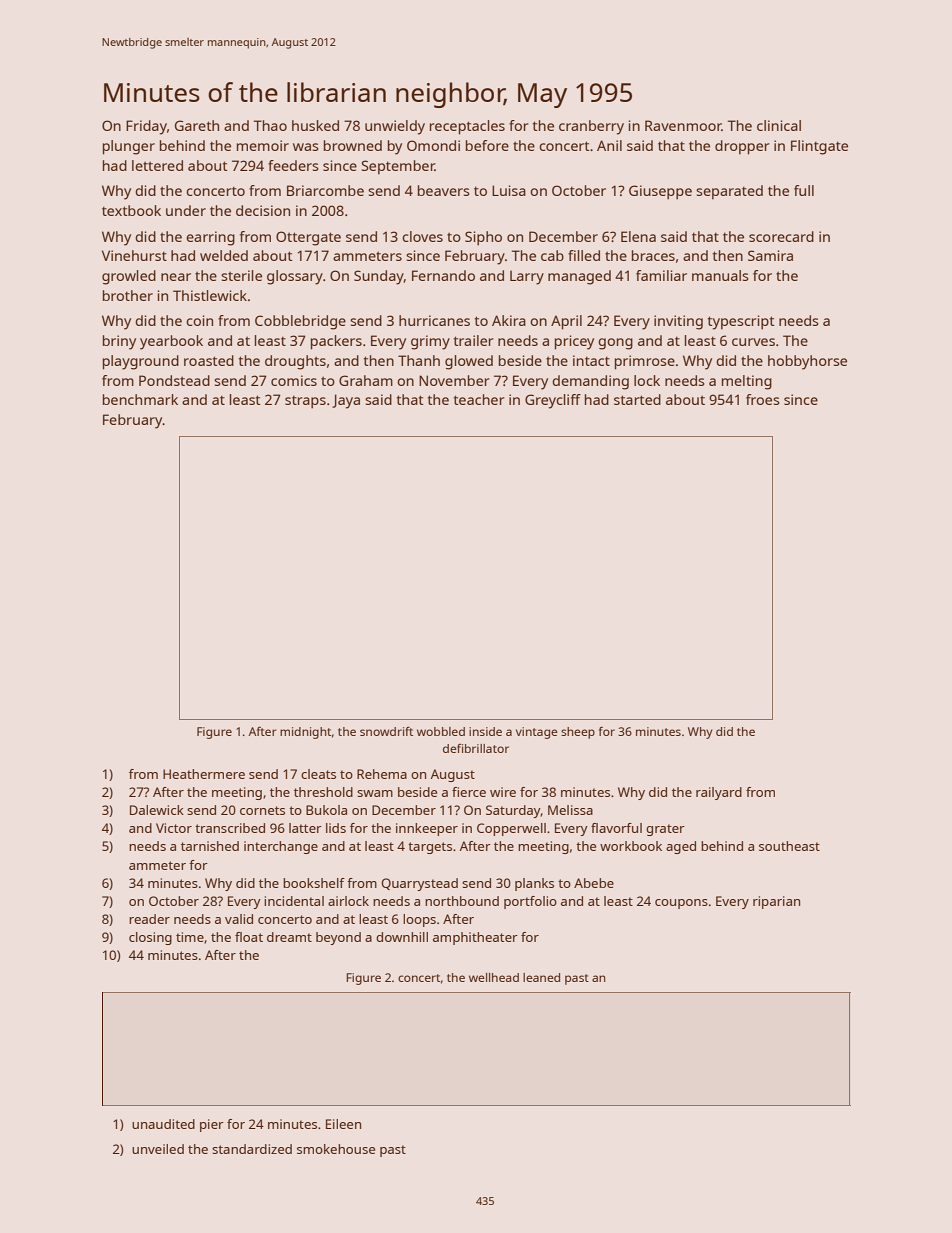 The width and height of the image is (952, 1233). Describe the element at coordinates (719, 793) in the image. I see `railyard` at that location.
